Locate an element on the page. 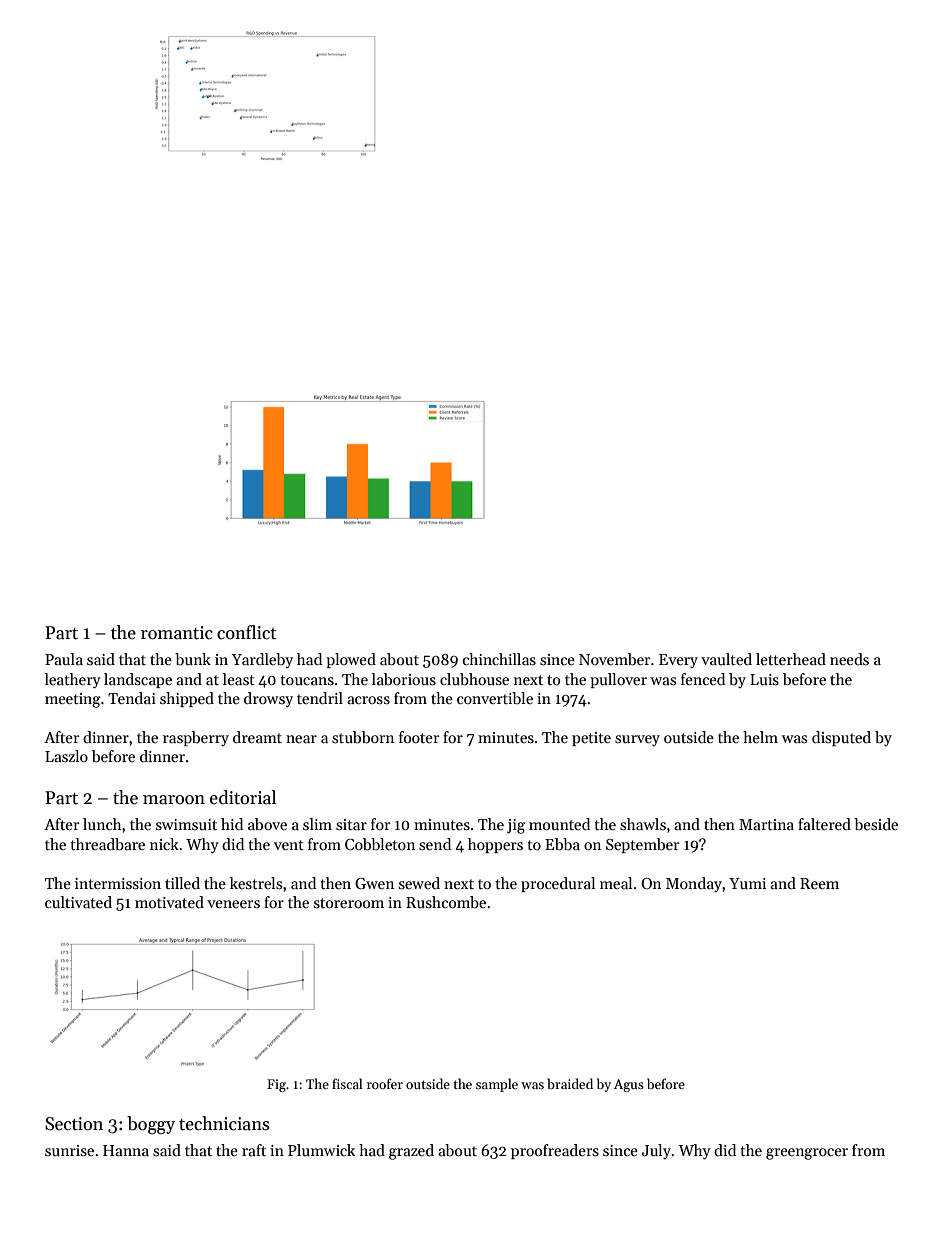 The image size is (952, 1233). Luis is located at coordinates (764, 679).
